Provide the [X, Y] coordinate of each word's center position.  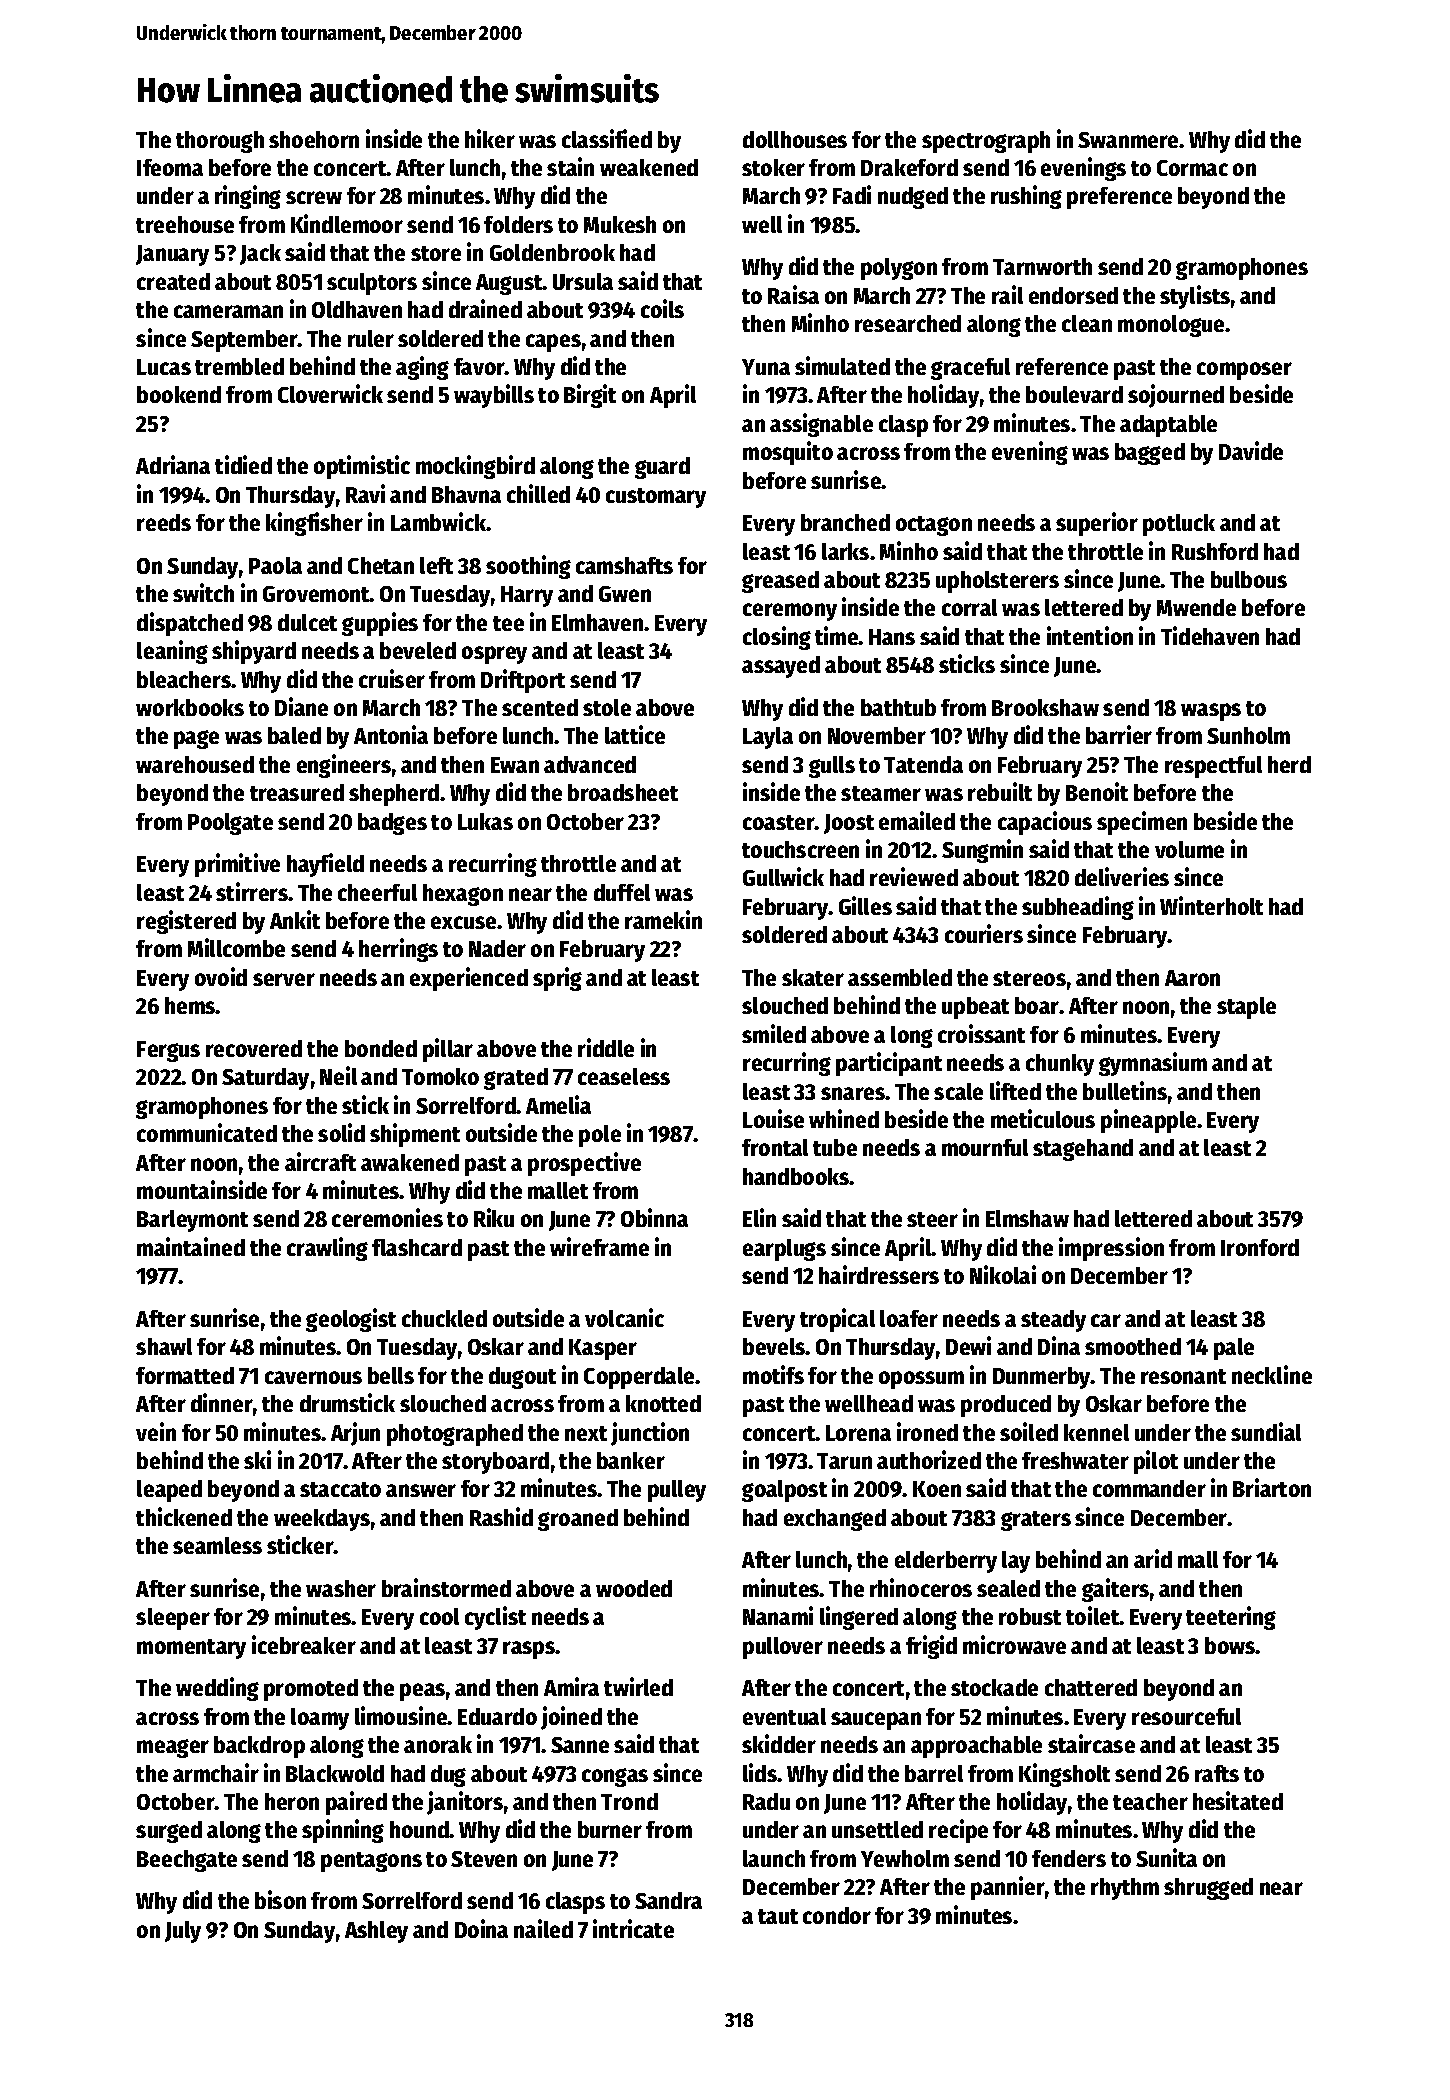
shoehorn [314, 139]
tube [835, 1147]
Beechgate [187, 1861]
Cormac [1192, 168]
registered [186, 922]
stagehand [1083, 1150]
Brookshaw [1045, 707]
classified [607, 138]
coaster [779, 822]
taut [778, 1916]
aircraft [320, 1161]
